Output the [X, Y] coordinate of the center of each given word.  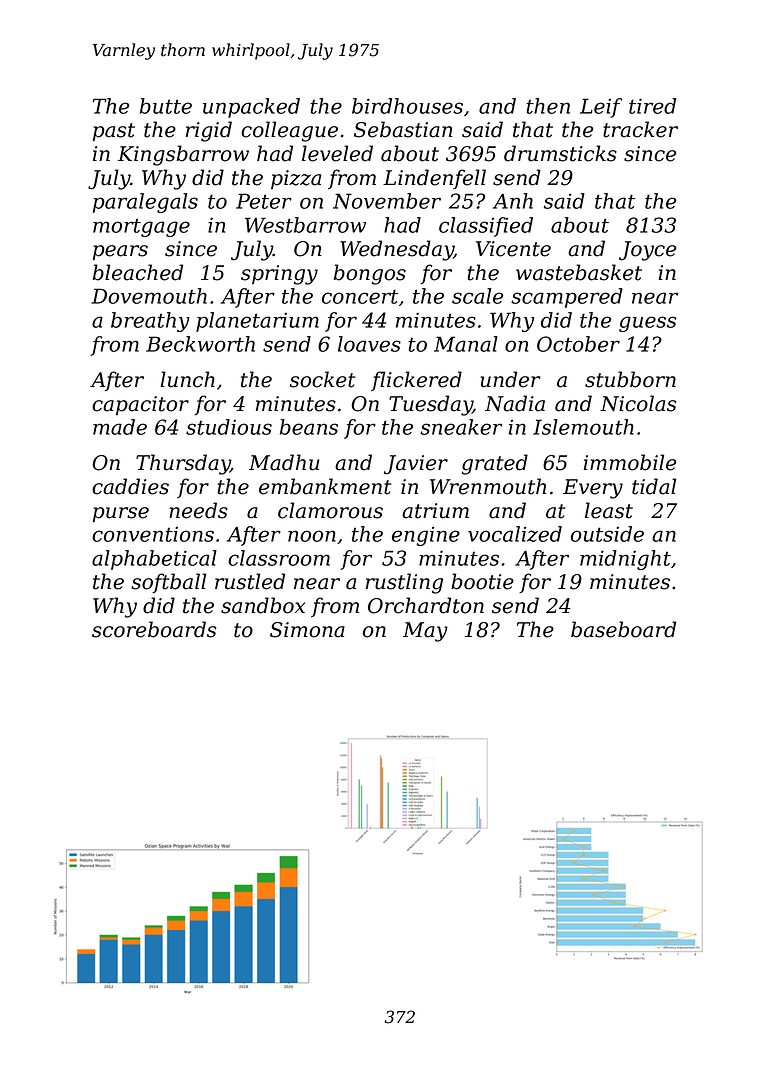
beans [309, 427]
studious [229, 427]
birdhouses [407, 106]
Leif [601, 108]
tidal [654, 486]
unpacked [251, 108]
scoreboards [154, 629]
